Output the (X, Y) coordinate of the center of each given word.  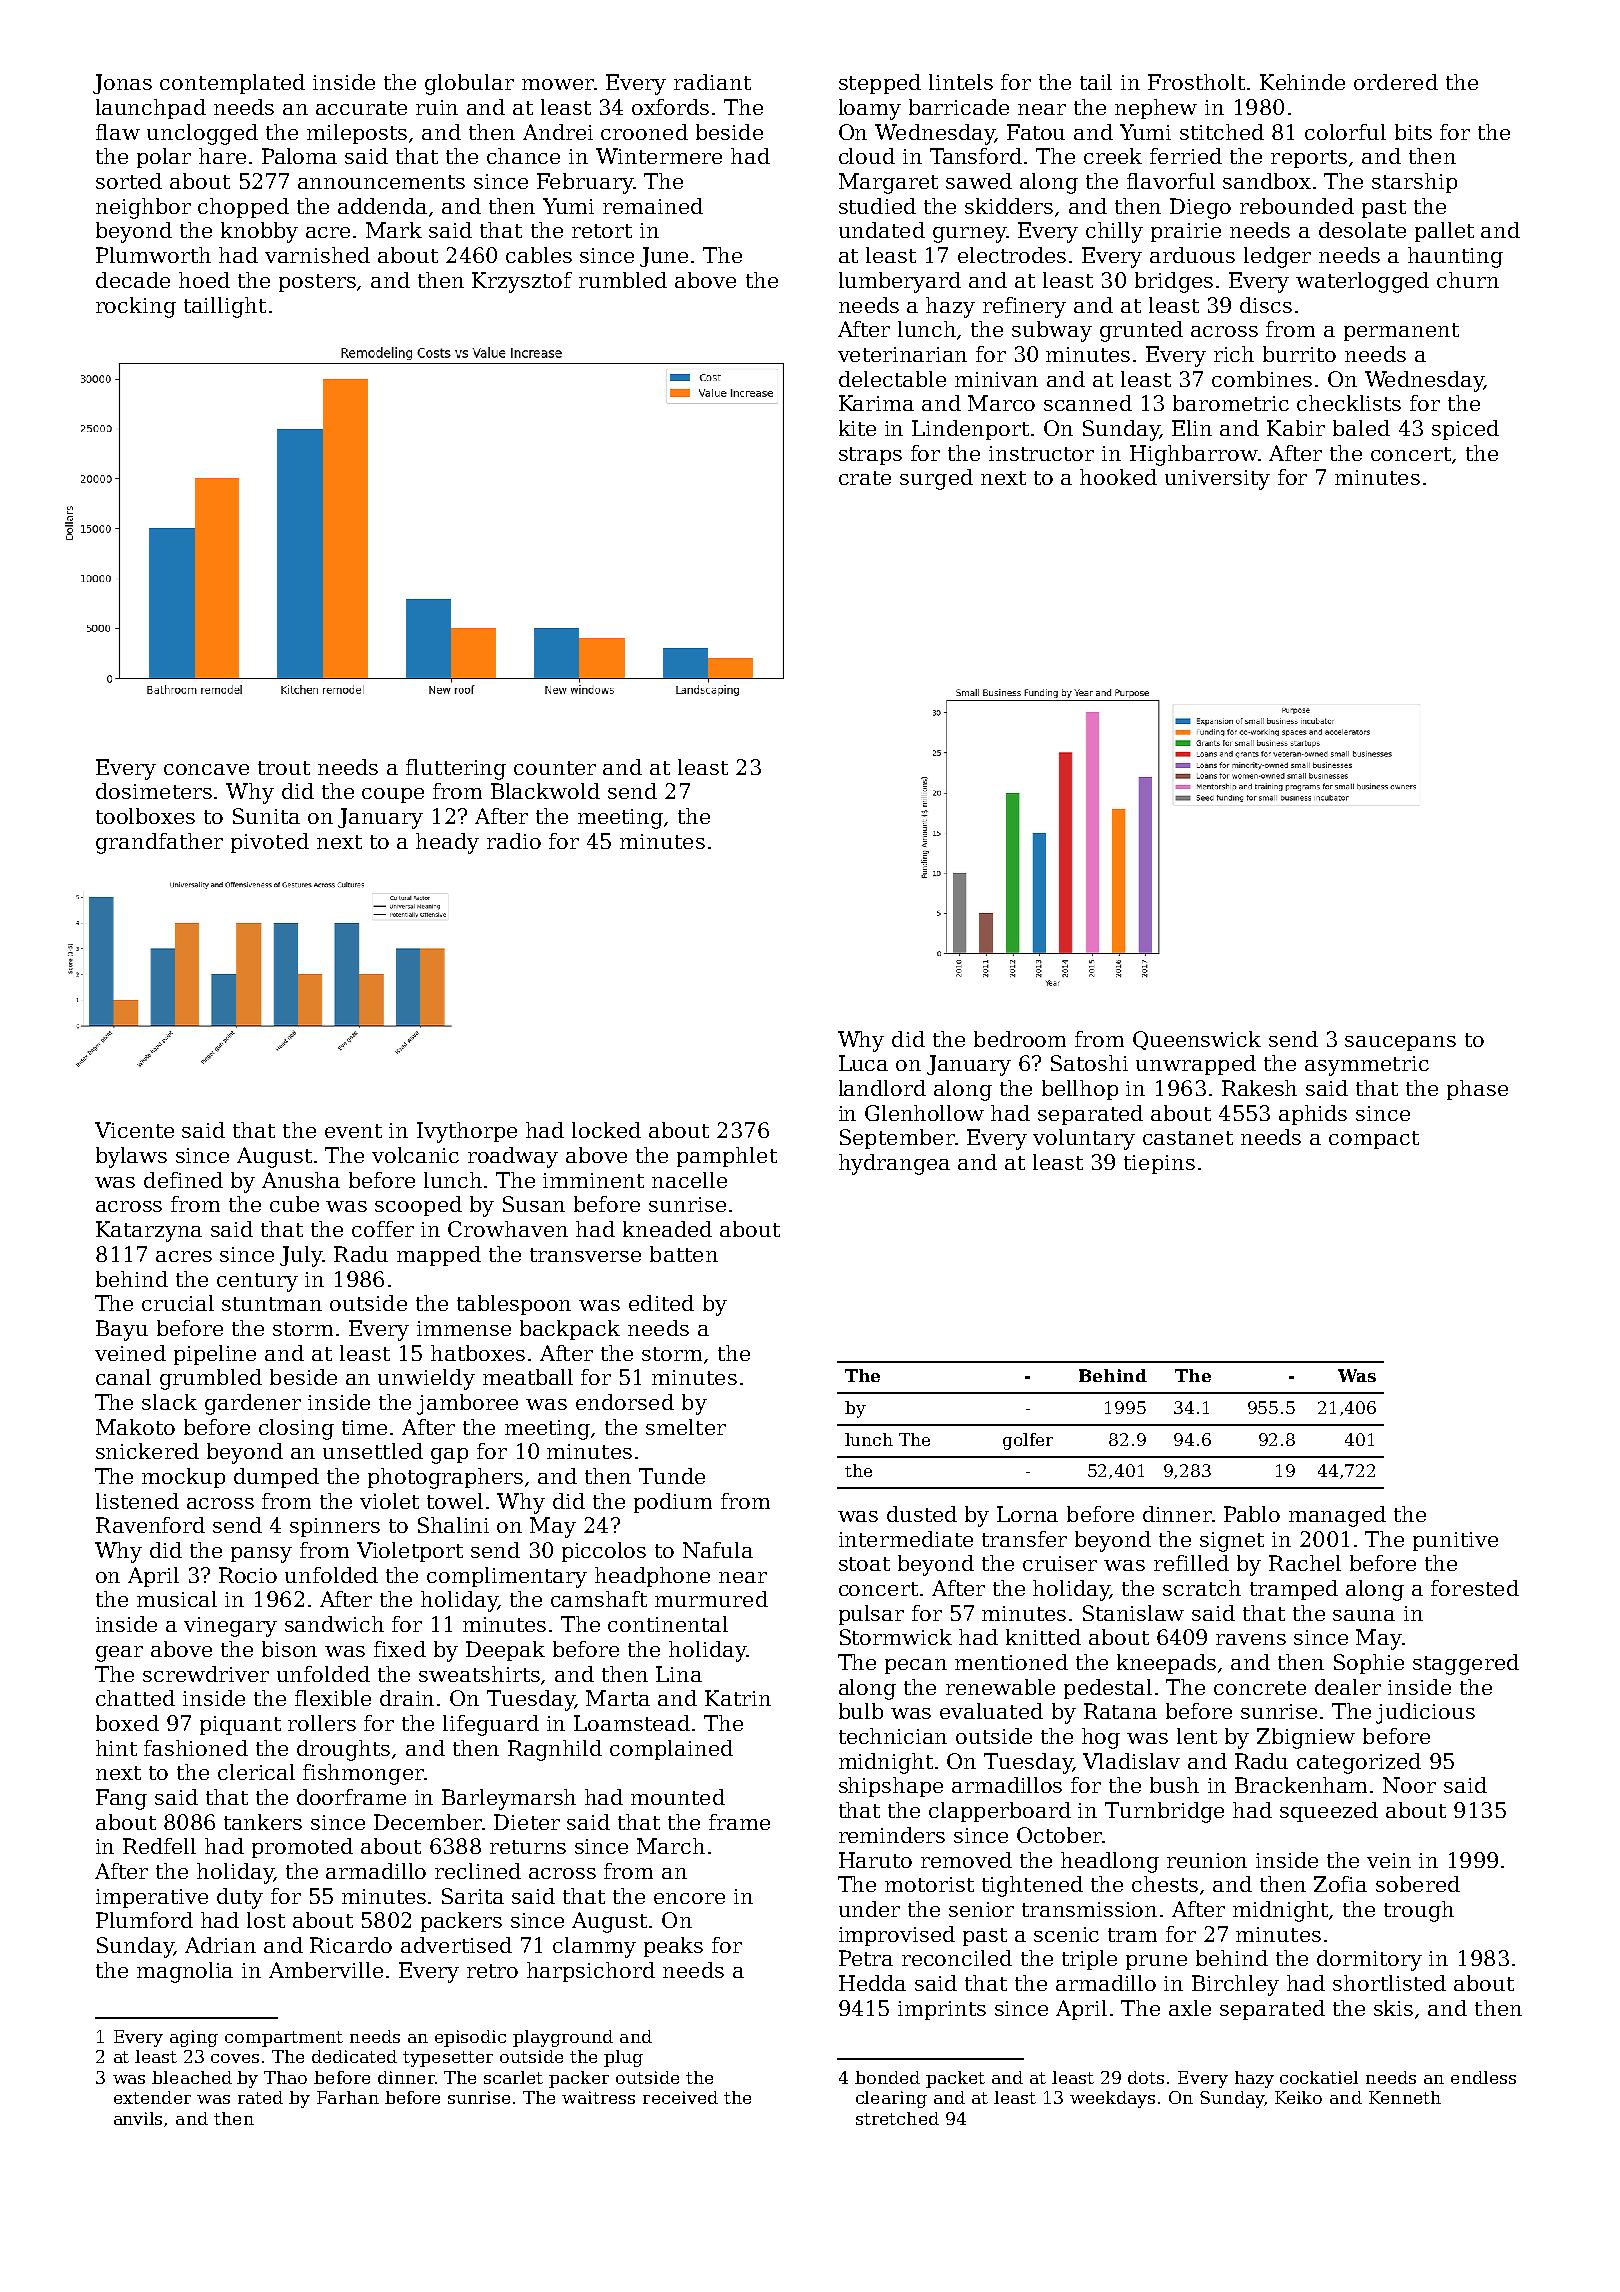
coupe (393, 795)
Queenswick (1197, 1040)
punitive (1455, 1541)
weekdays (1112, 2099)
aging (194, 2038)
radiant (712, 82)
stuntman (272, 1304)
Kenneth (1405, 2097)
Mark (394, 230)
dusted (922, 1514)
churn (1468, 280)
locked (606, 1130)
